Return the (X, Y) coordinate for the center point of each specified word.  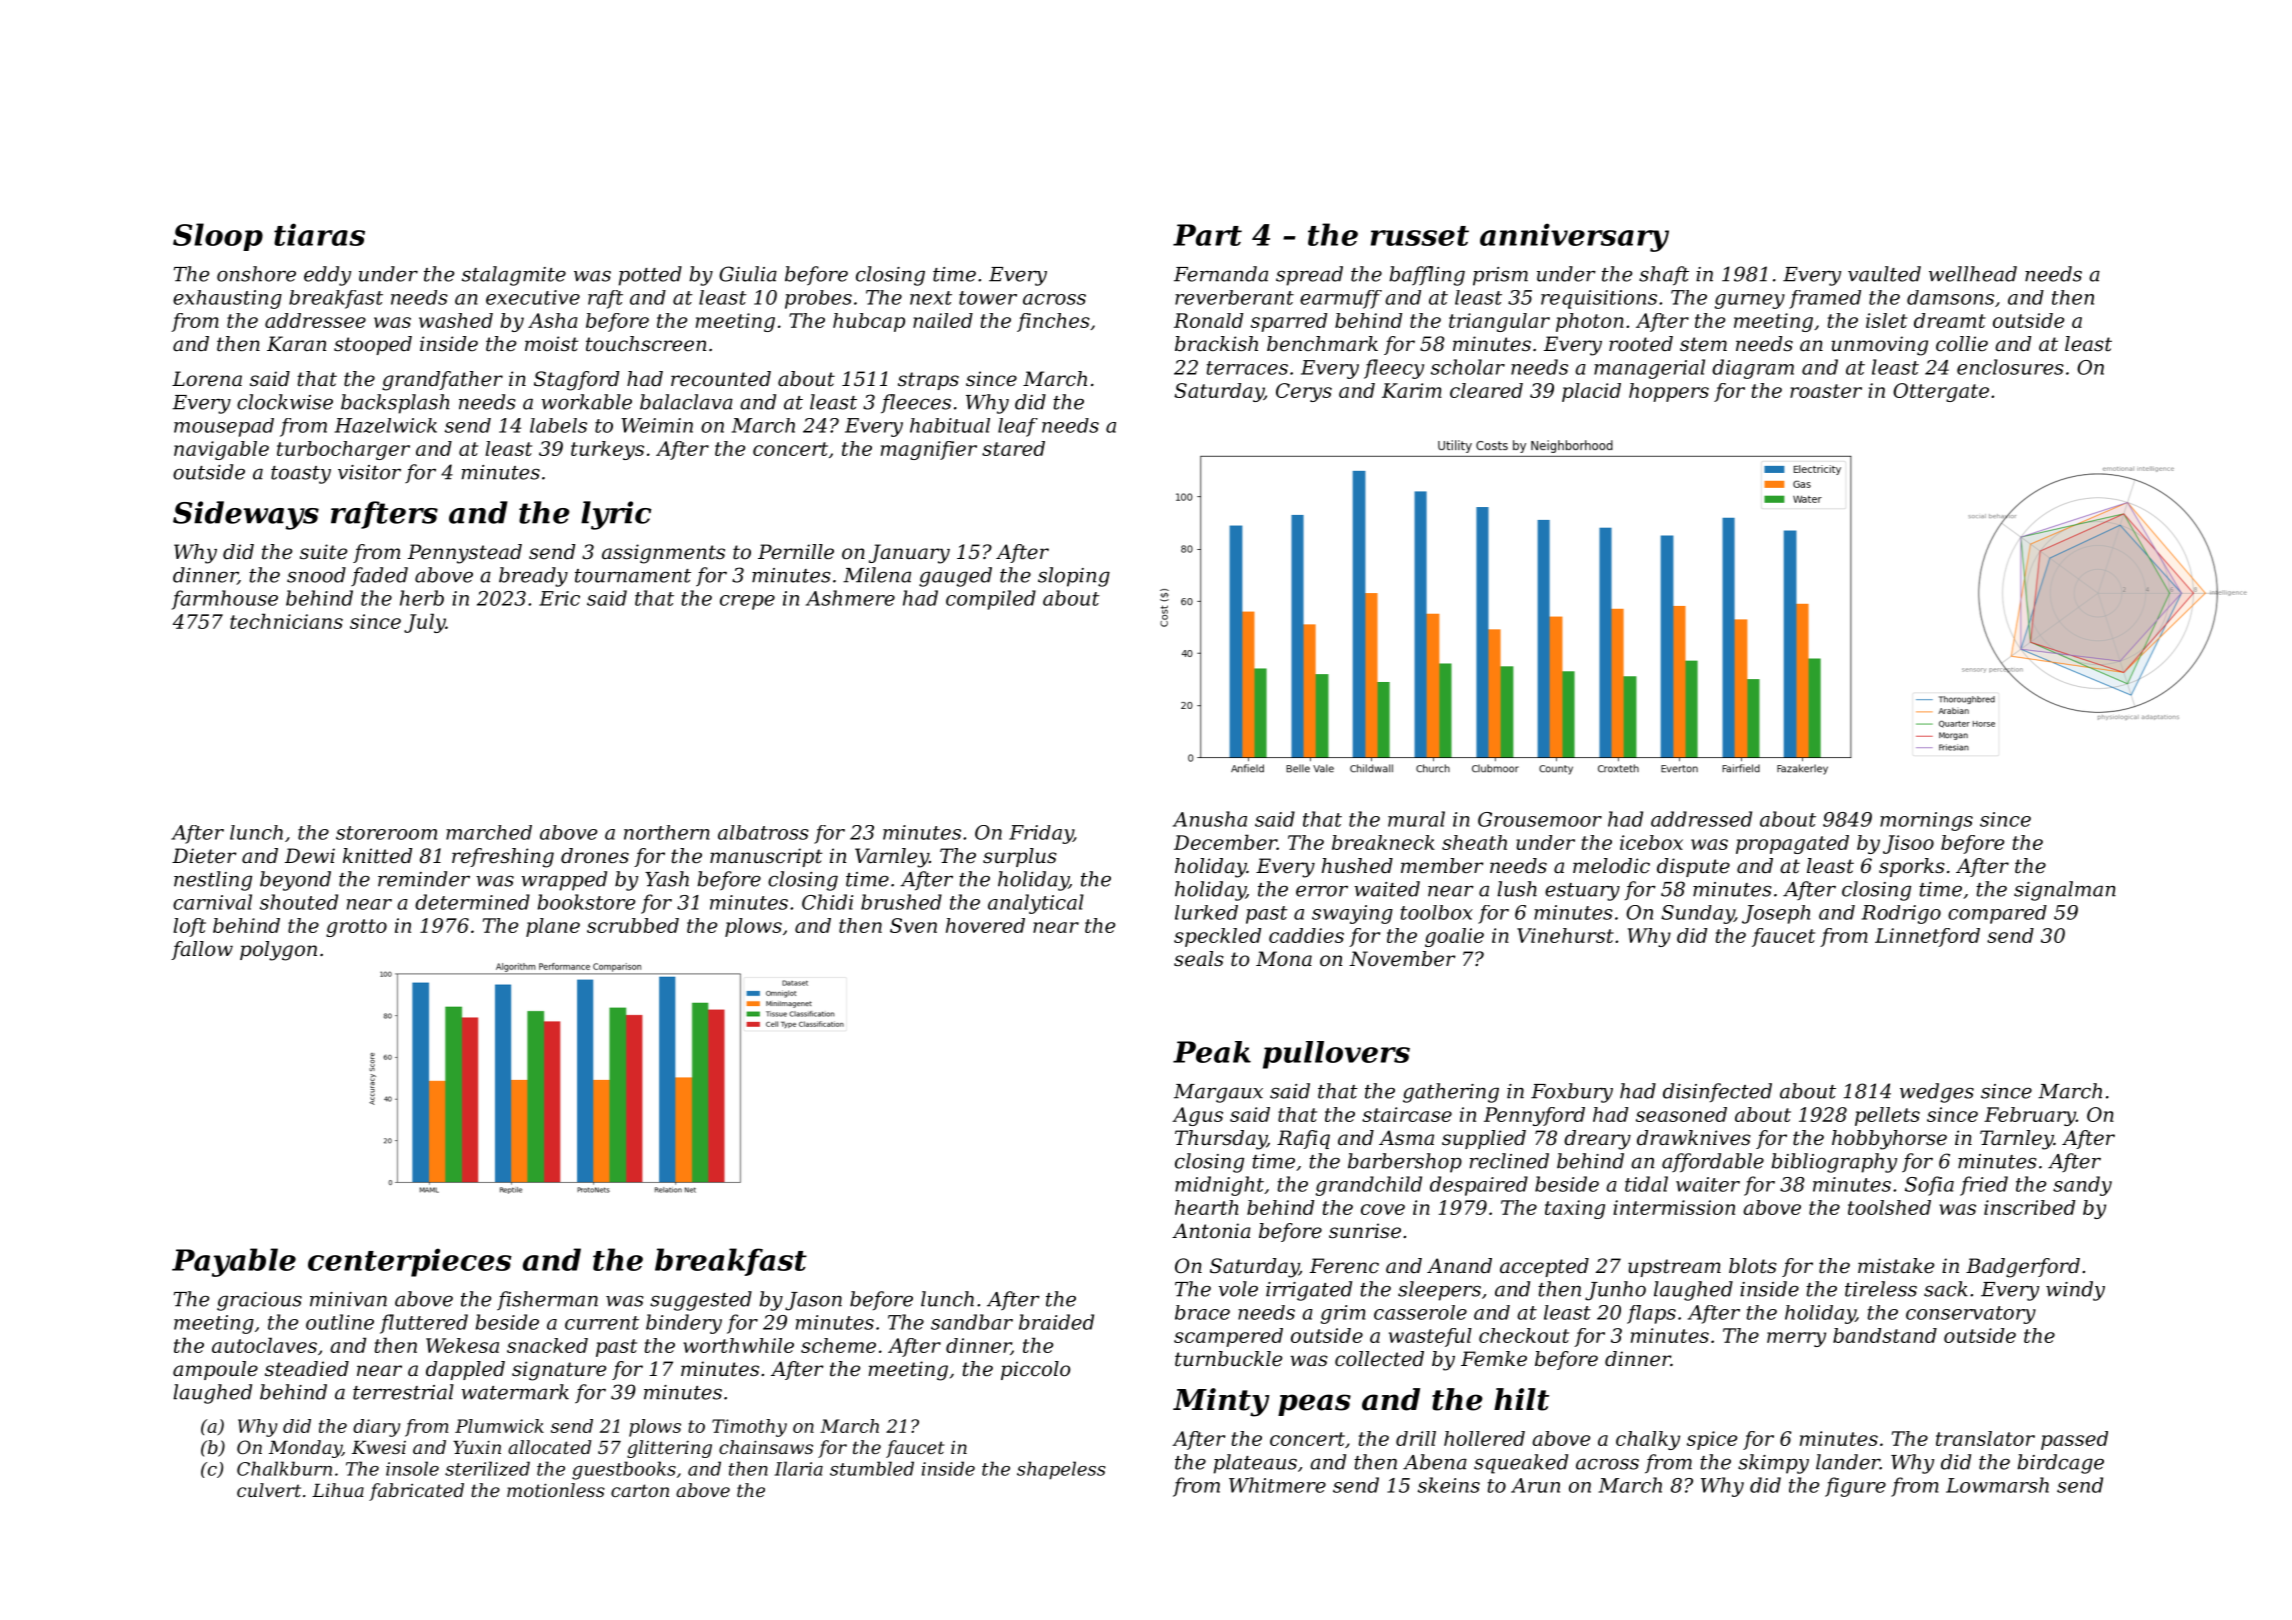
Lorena (207, 379)
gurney (1750, 301)
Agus (1197, 1116)
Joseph (1776, 914)
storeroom (386, 833)
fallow (202, 950)
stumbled (872, 1468)
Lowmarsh (1997, 1485)
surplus (1020, 857)
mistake (1896, 1266)
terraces (1247, 368)
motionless (556, 1490)
